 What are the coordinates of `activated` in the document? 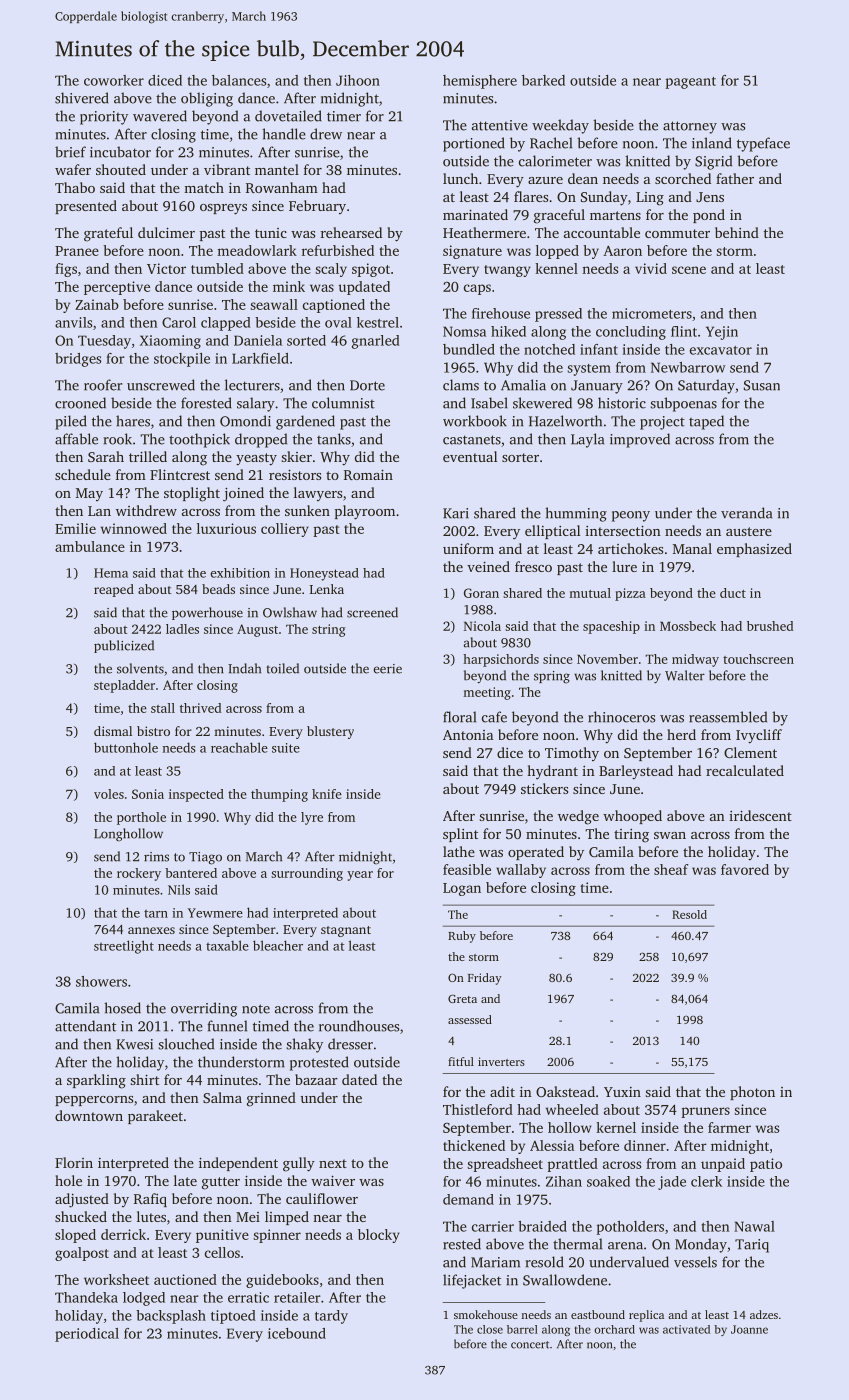 It's located at (686, 1329).
